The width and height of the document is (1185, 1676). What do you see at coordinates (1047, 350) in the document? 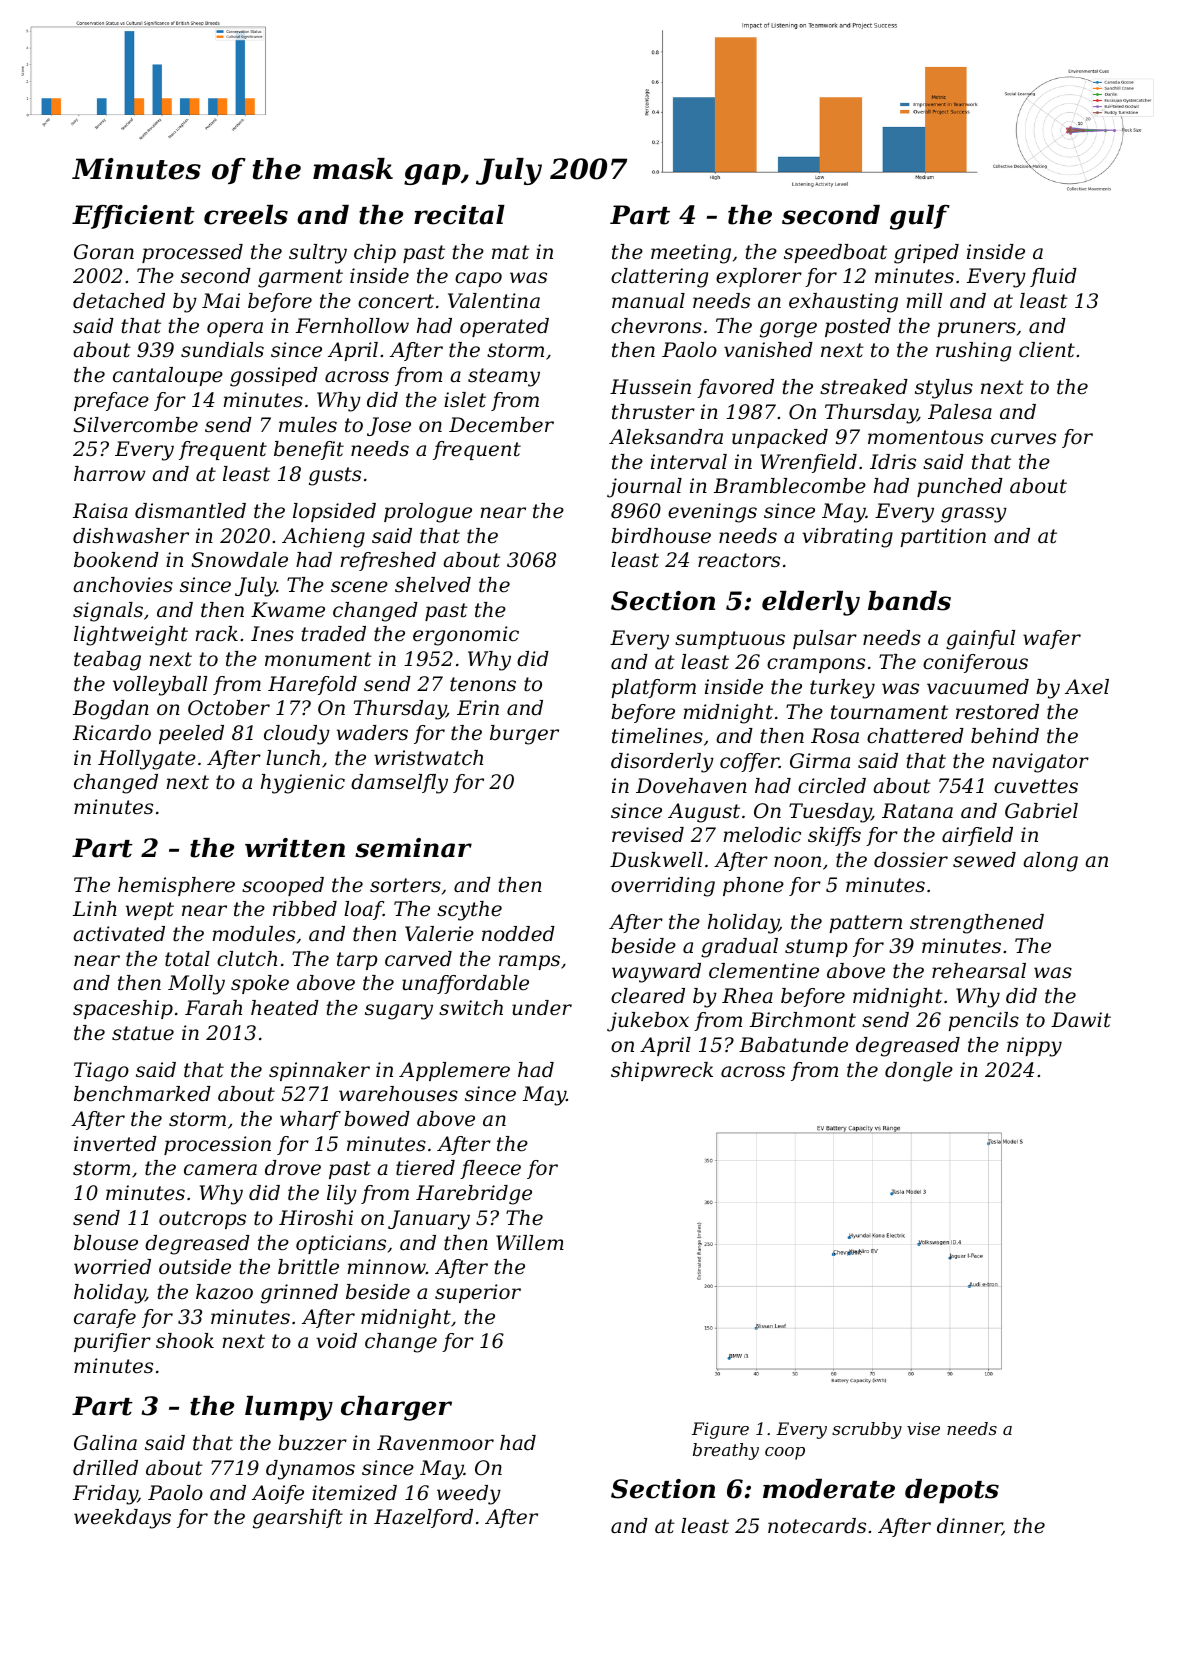
I see `client` at bounding box center [1047, 350].
